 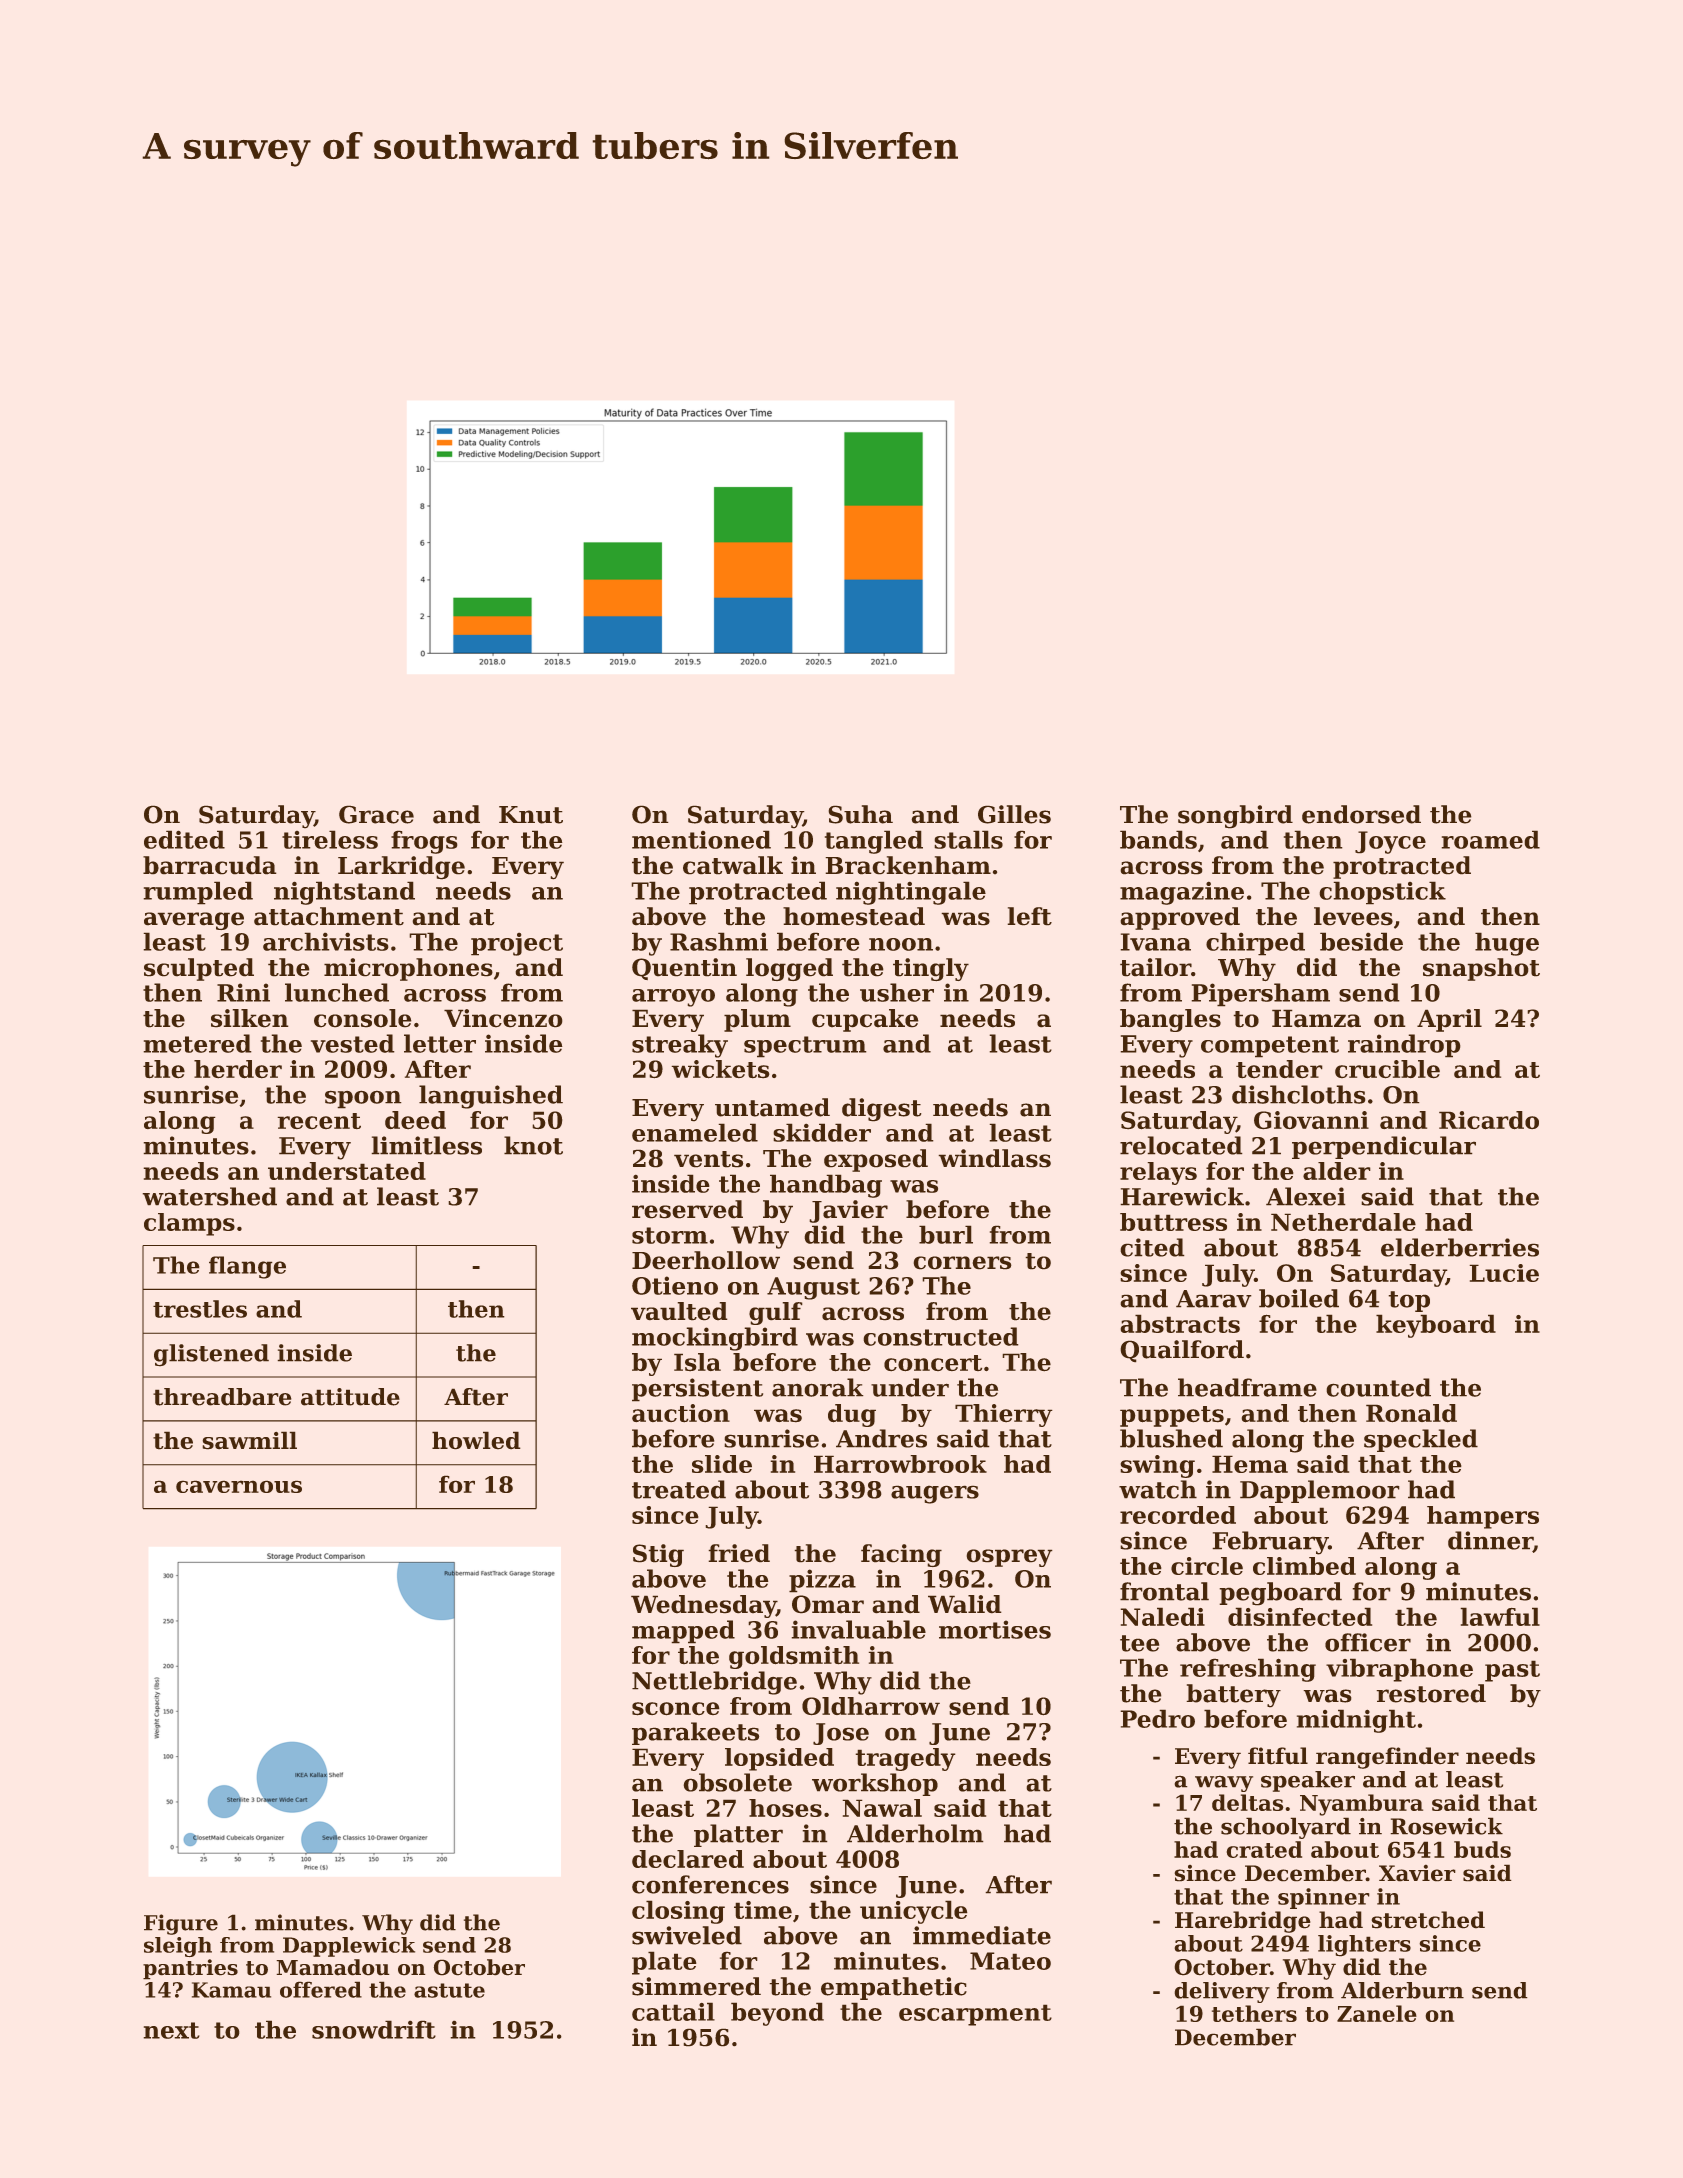 I want to click on Grace, so click(x=376, y=814).
